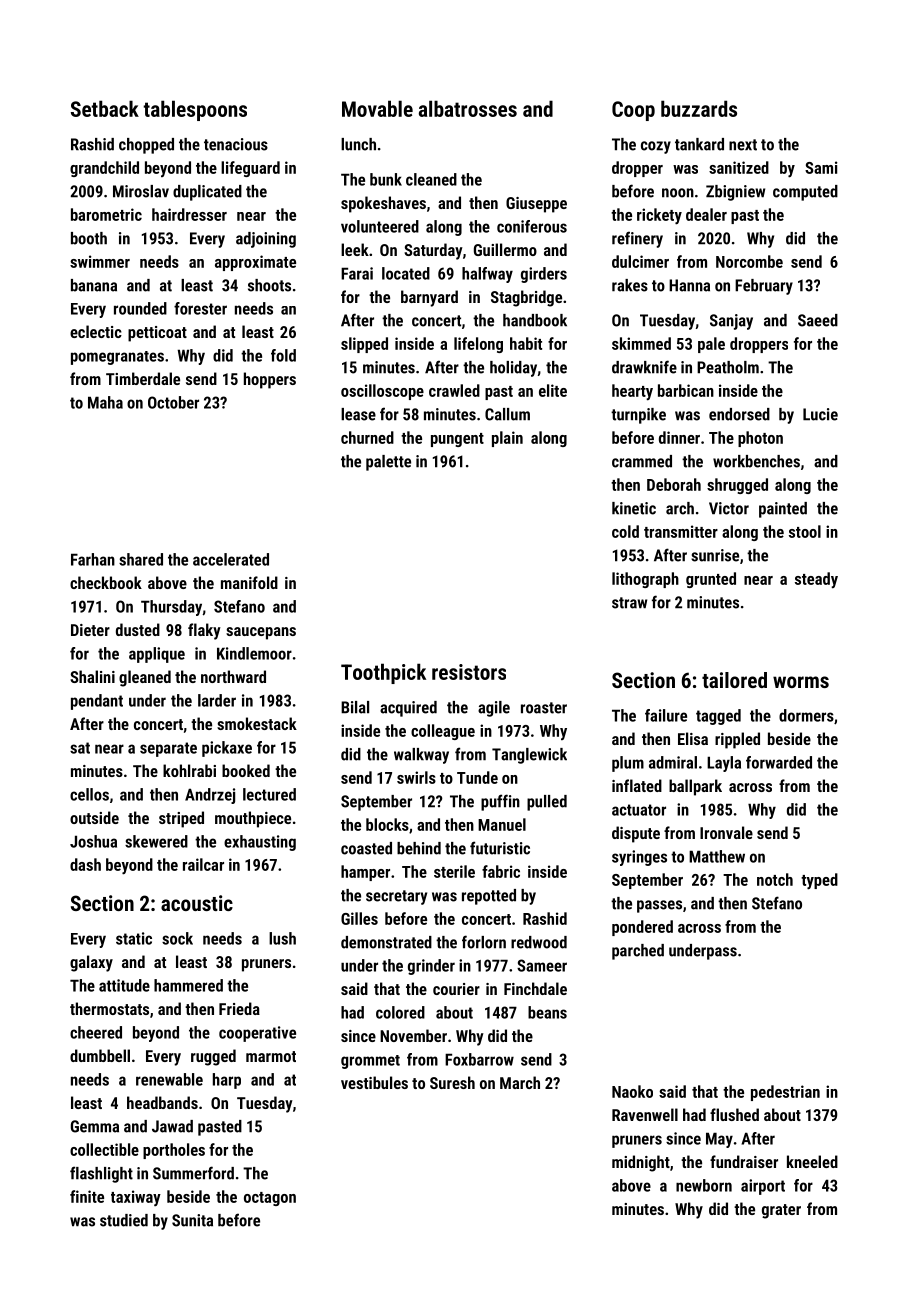 The width and height of the page is (908, 1316). Describe the element at coordinates (377, 108) in the page. I see `Movable` at that location.
